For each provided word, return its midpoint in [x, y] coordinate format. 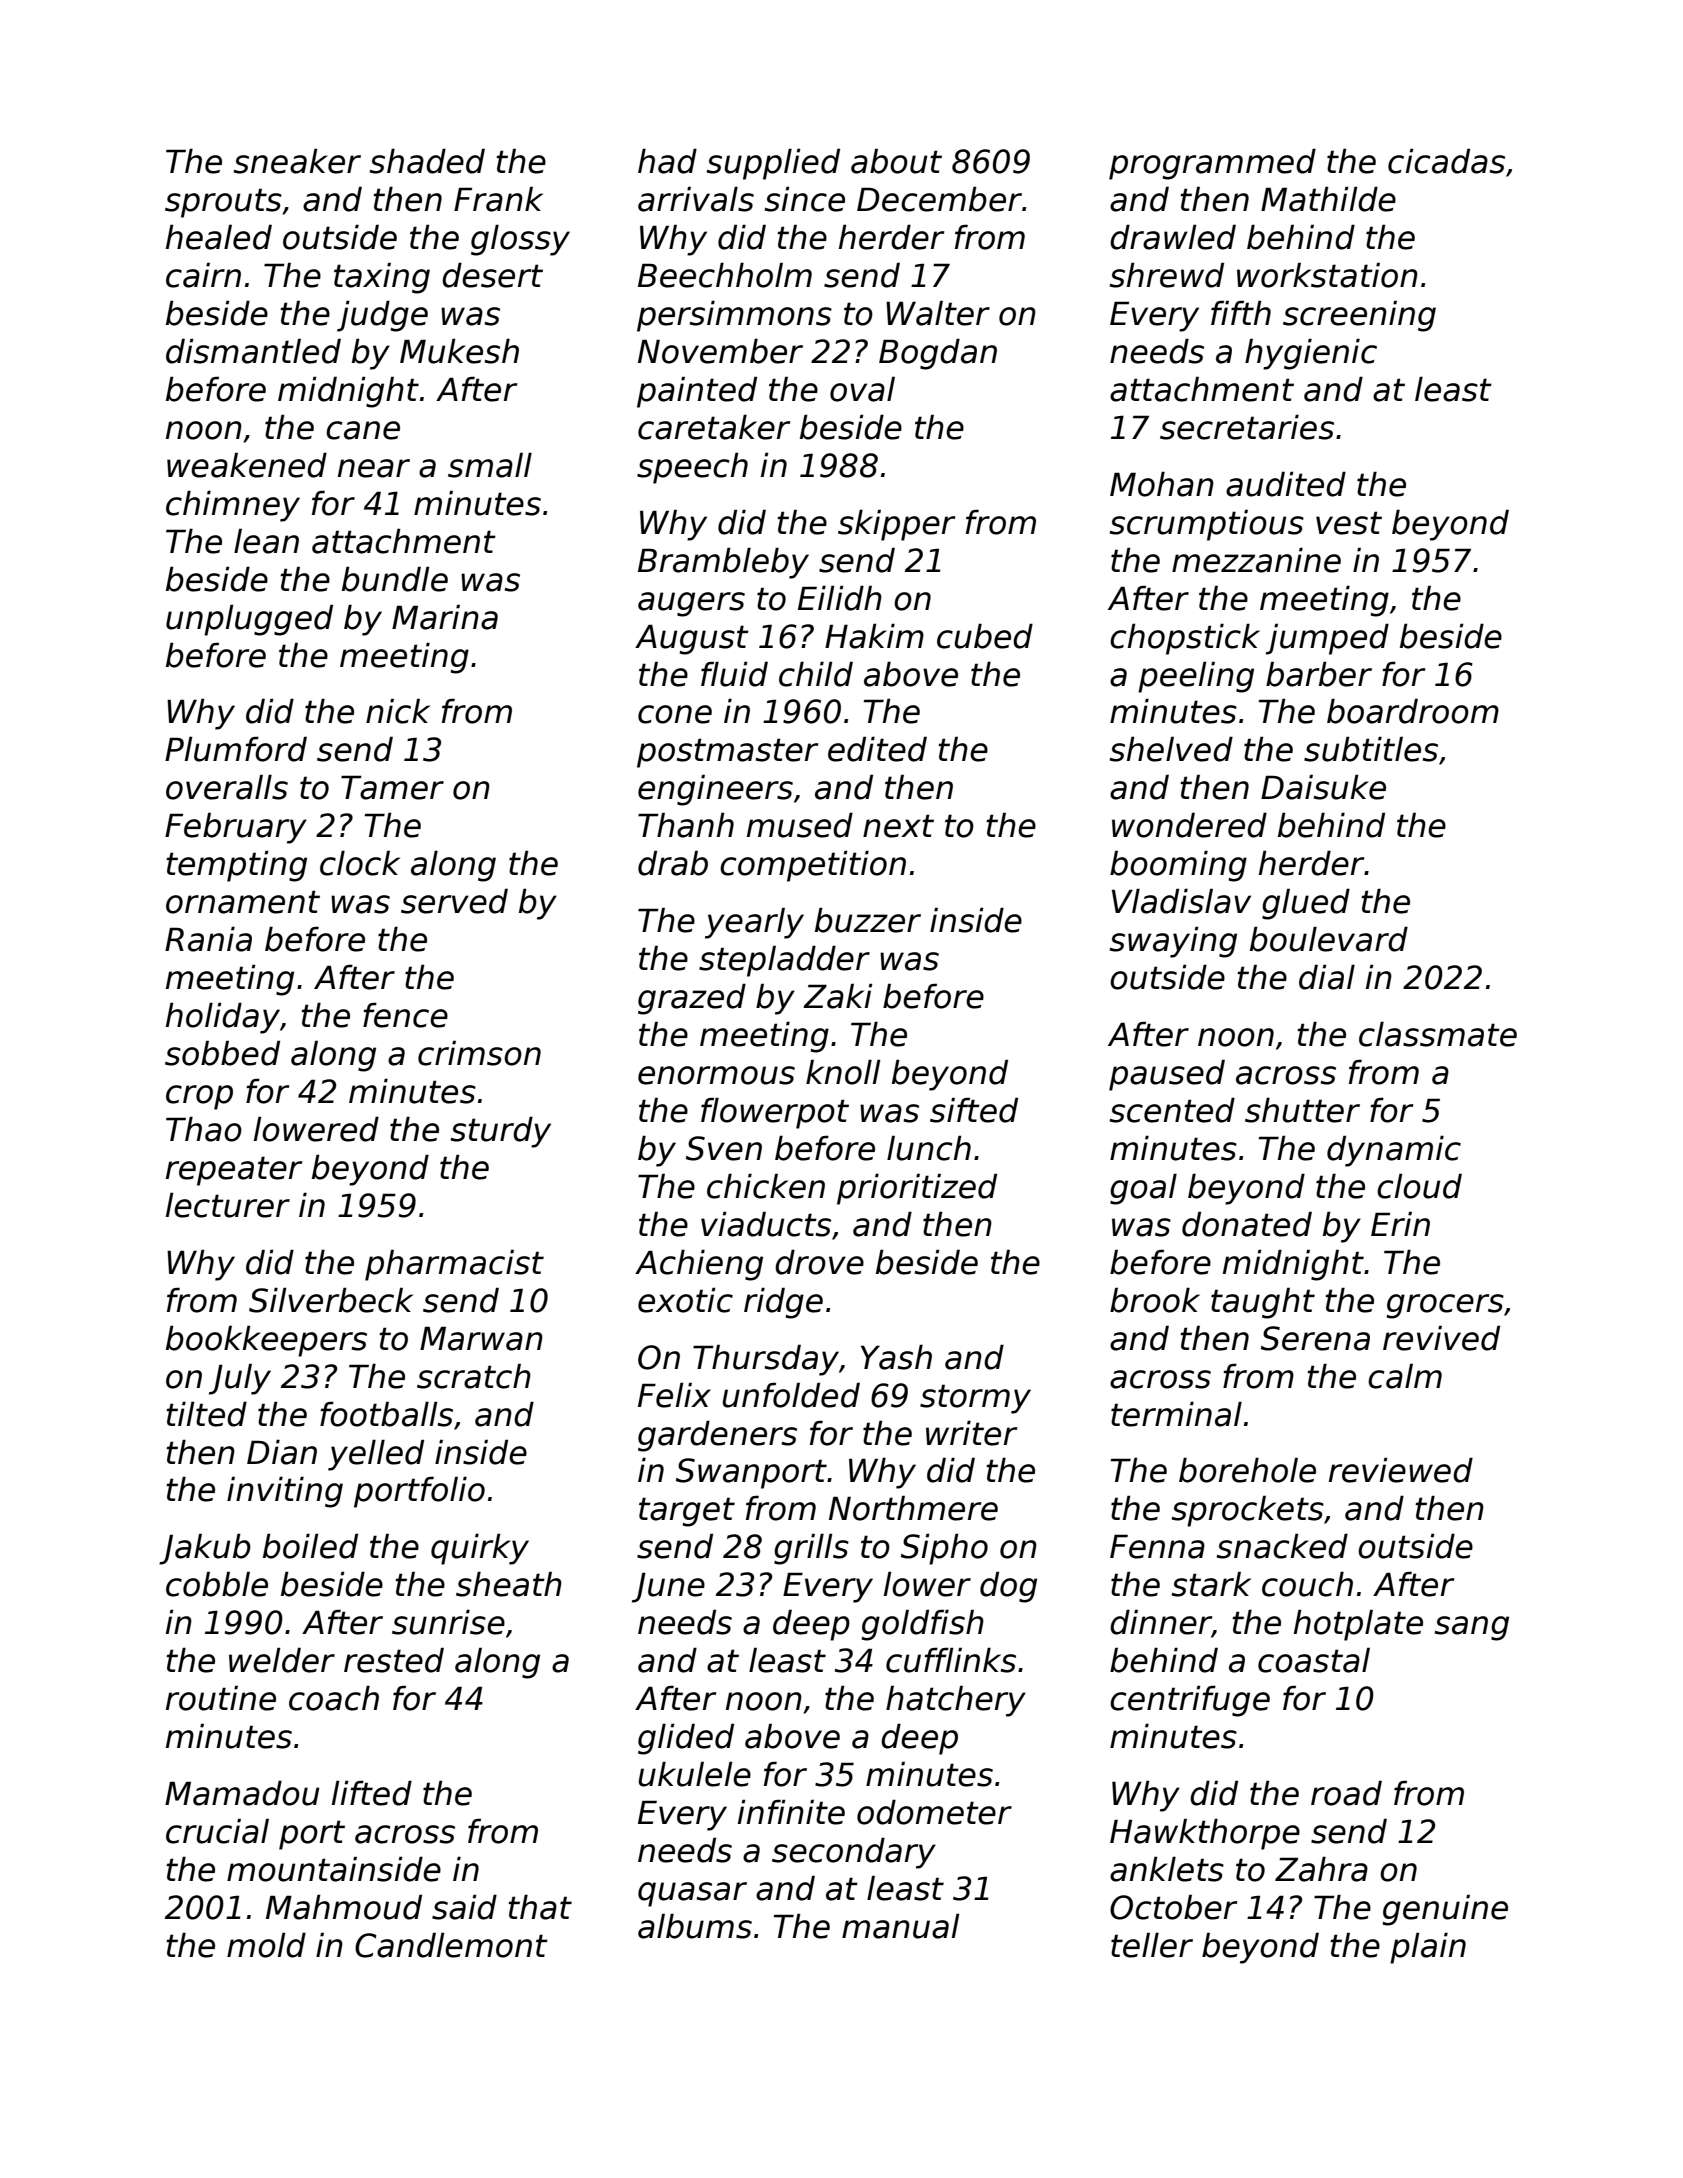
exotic [685, 1300]
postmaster [728, 753]
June [668, 1587]
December [939, 199]
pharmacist [454, 1265]
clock [360, 863]
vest [1349, 523]
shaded [427, 161]
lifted [372, 1793]
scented [1172, 1110]
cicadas [1446, 161]
